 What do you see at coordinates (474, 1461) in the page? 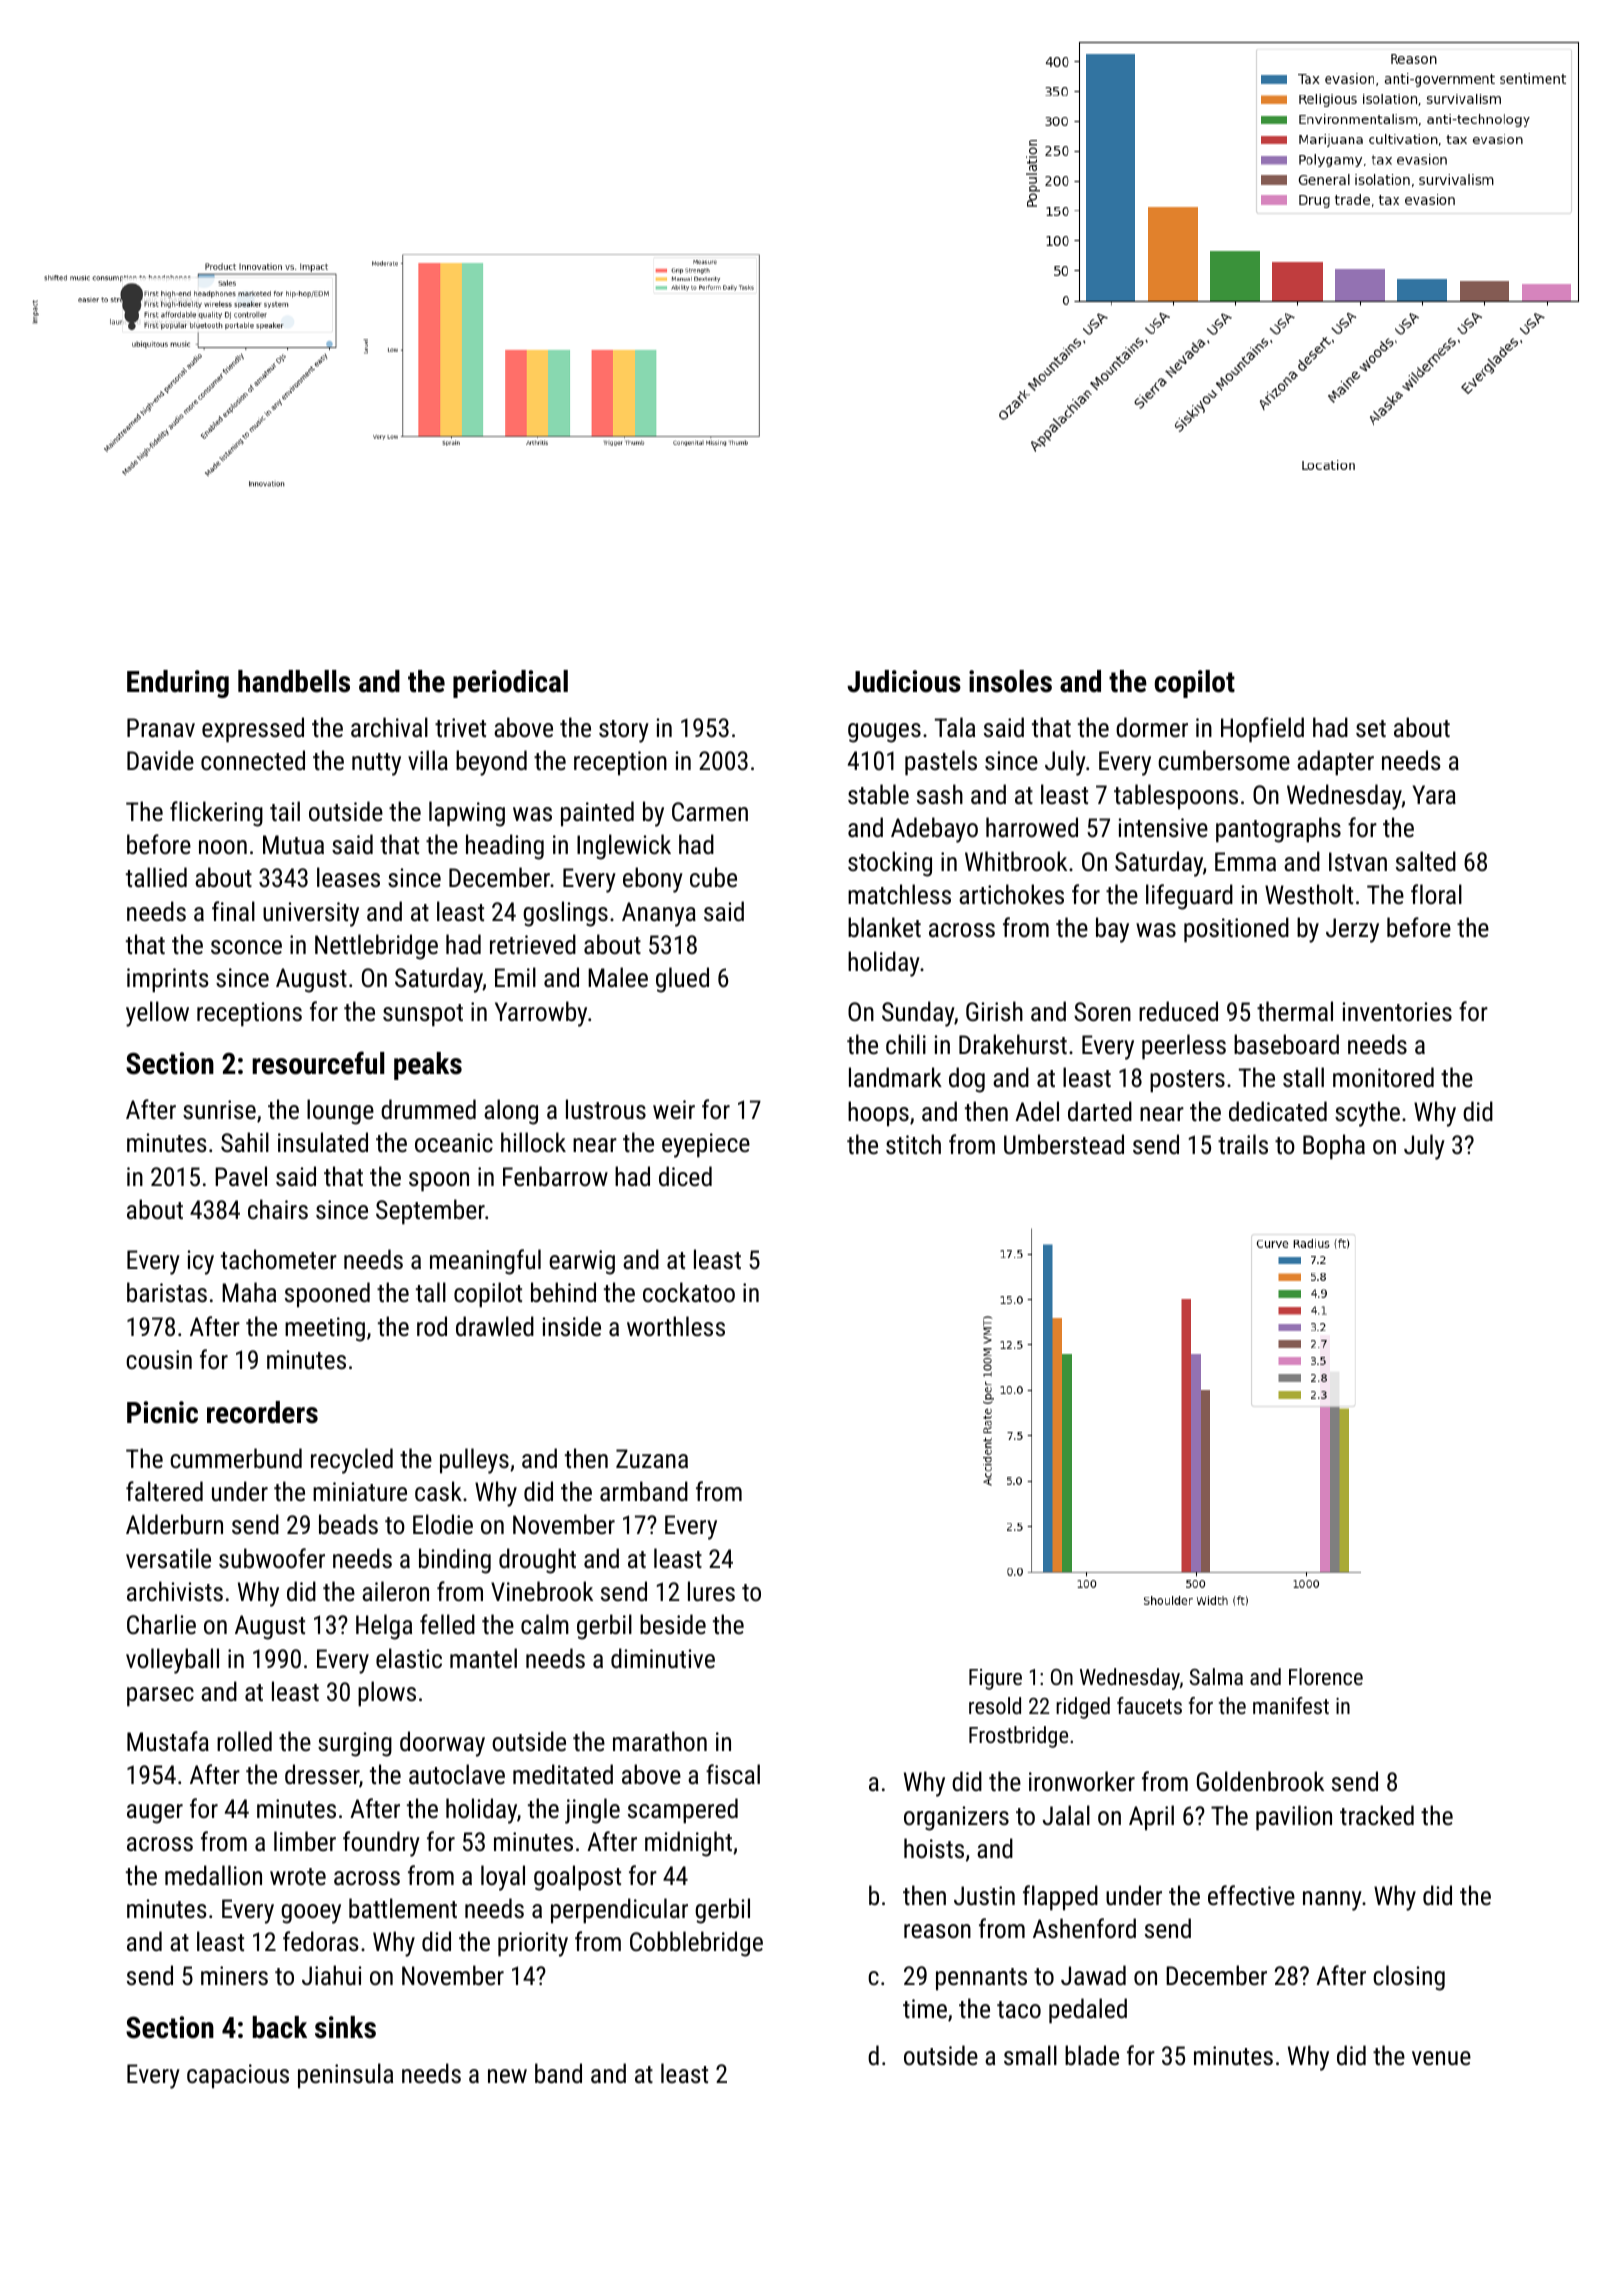
I see `pulleys` at bounding box center [474, 1461].
